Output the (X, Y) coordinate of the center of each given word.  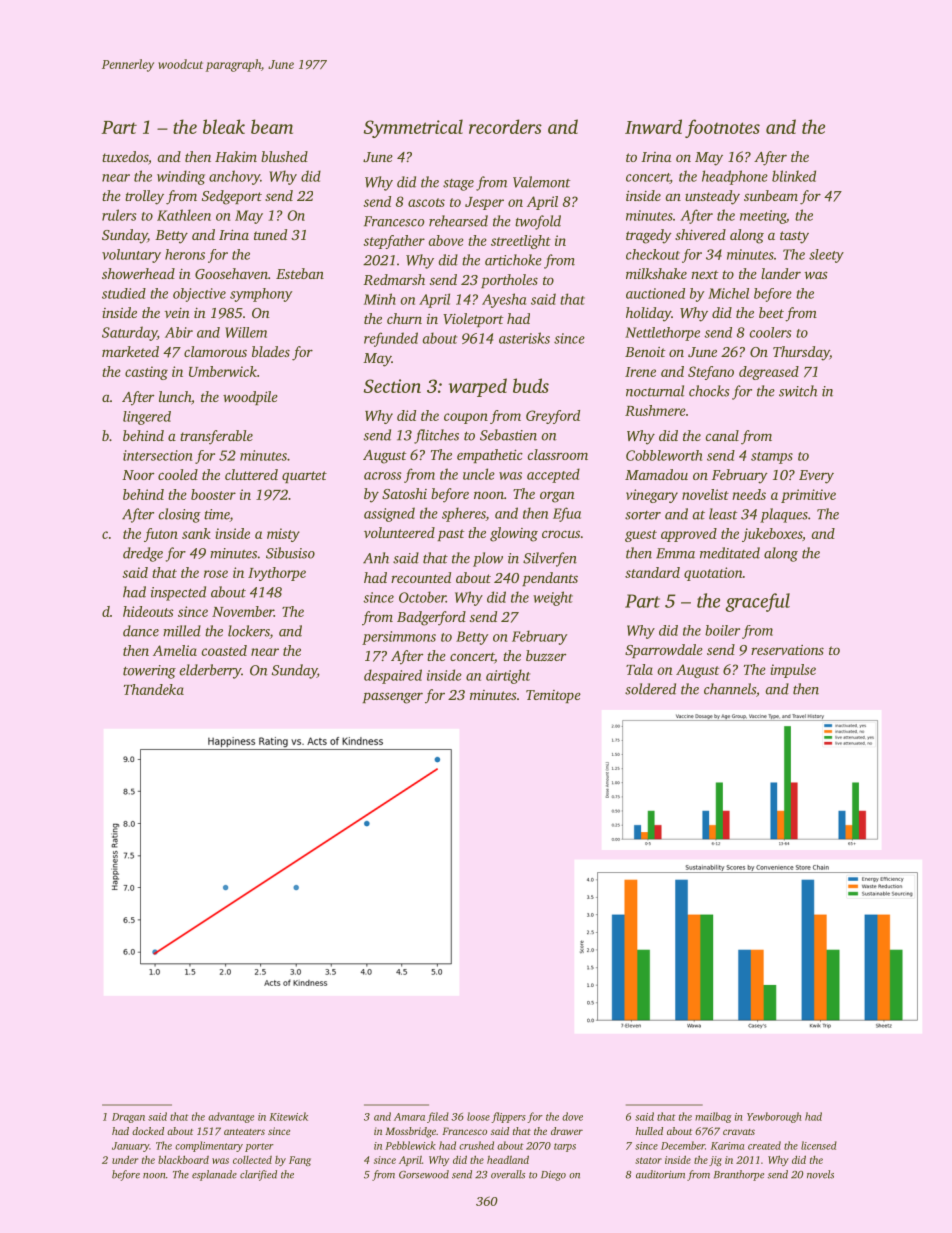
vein (177, 313)
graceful (757, 602)
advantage (231, 1117)
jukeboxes (772, 535)
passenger (393, 698)
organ (557, 497)
